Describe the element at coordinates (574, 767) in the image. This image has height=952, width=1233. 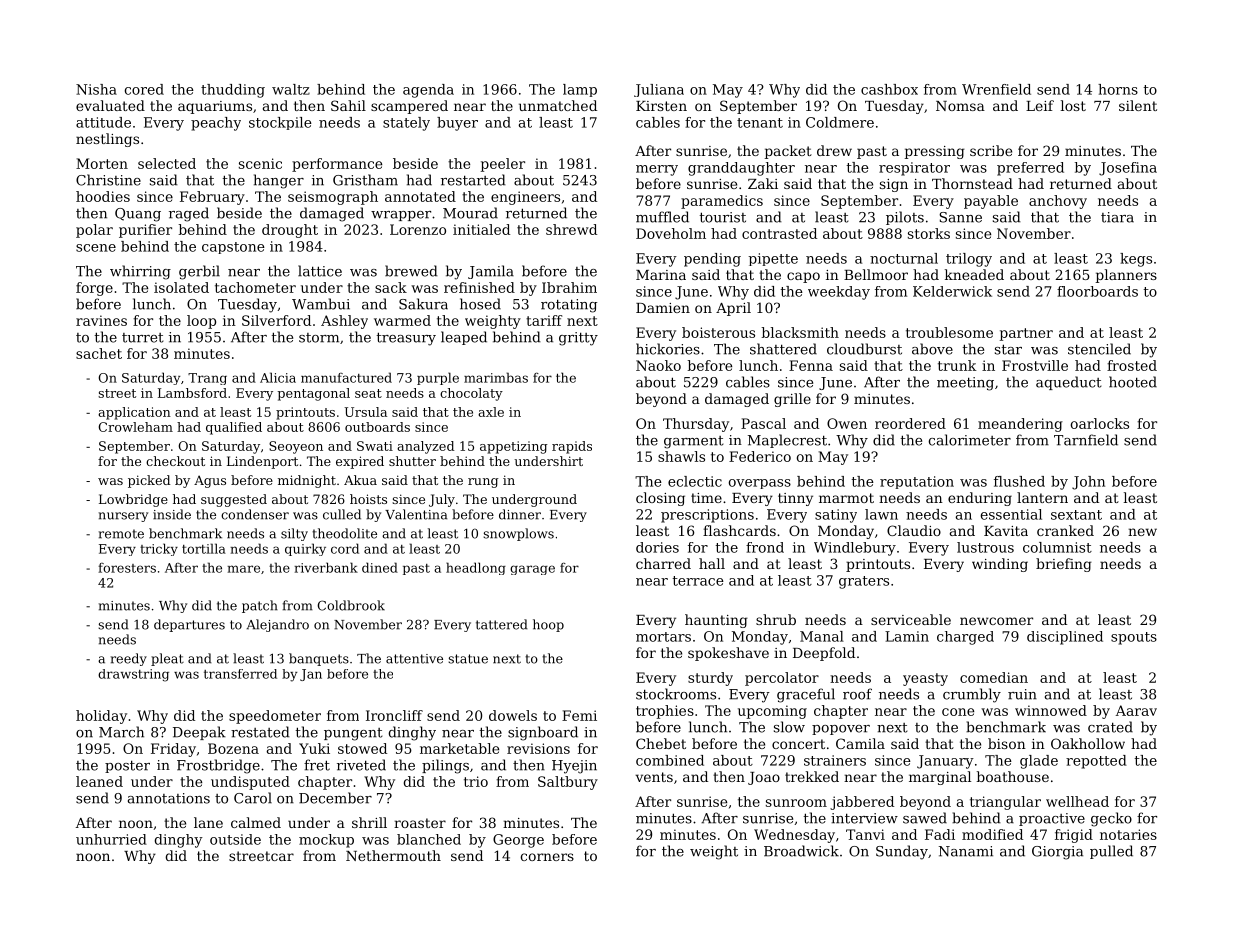
I see `Hyejin` at that location.
